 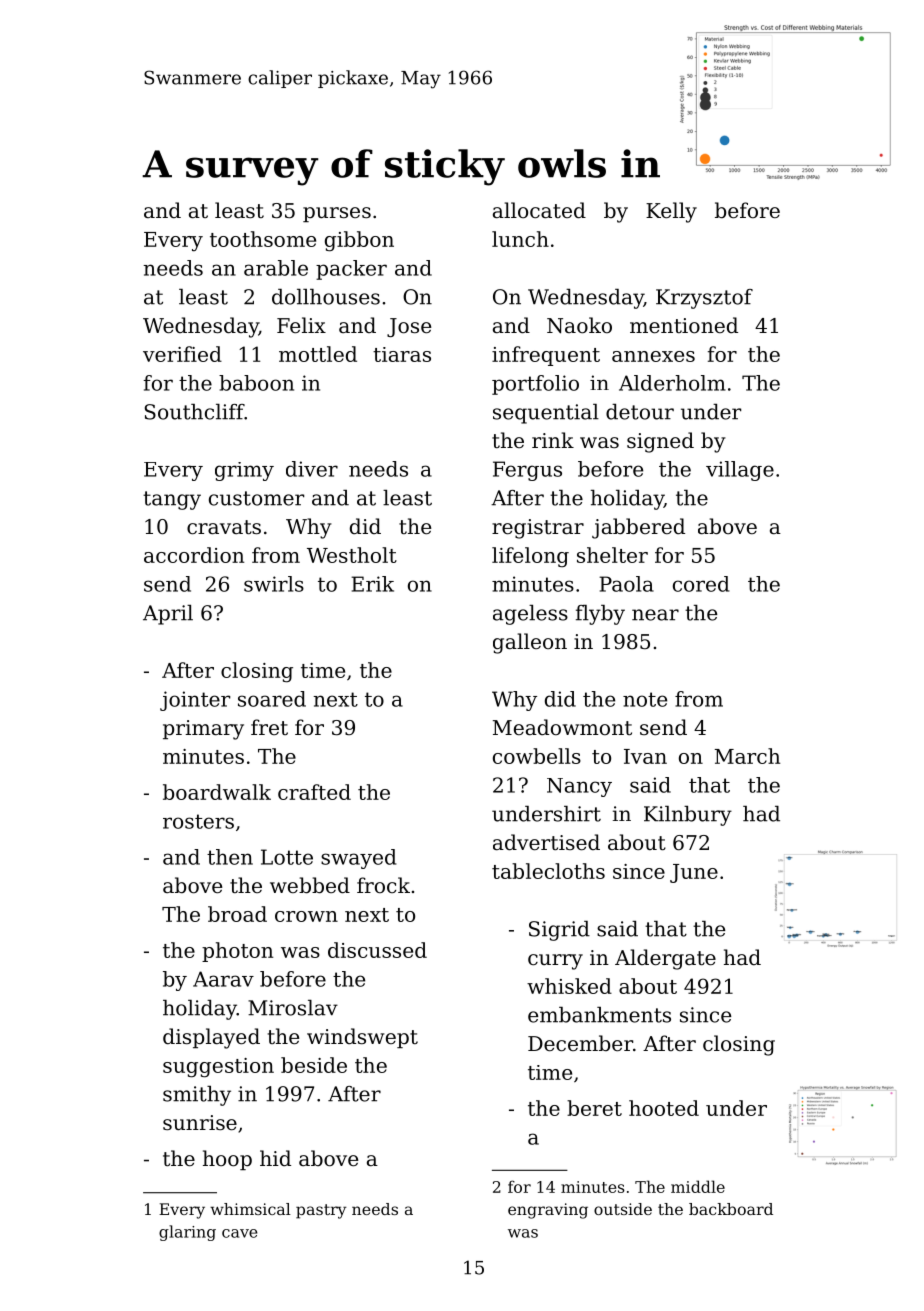 I want to click on sunrise, so click(x=200, y=1123).
